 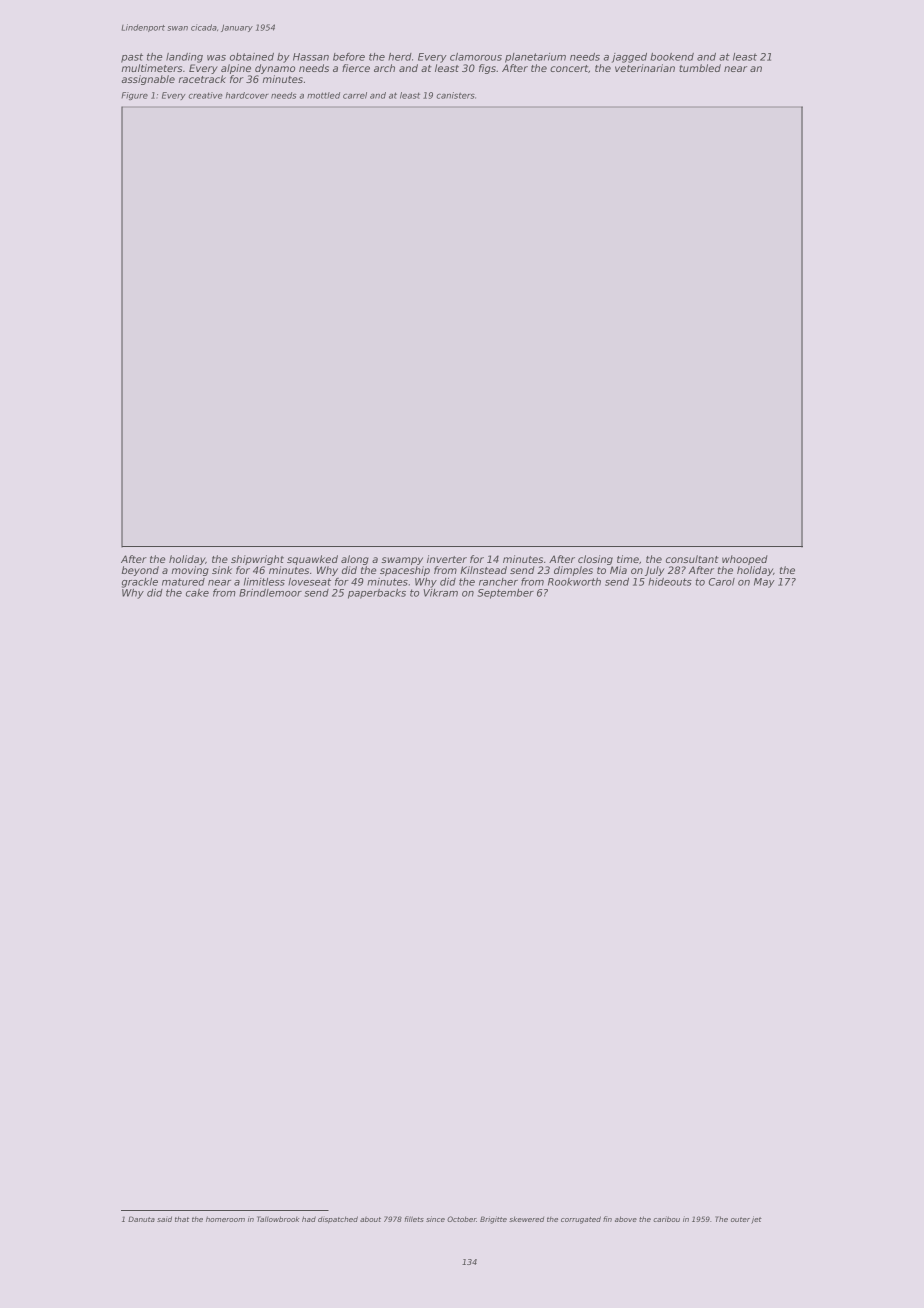 What do you see at coordinates (461, 1219) in the document?
I see `October` at bounding box center [461, 1219].
